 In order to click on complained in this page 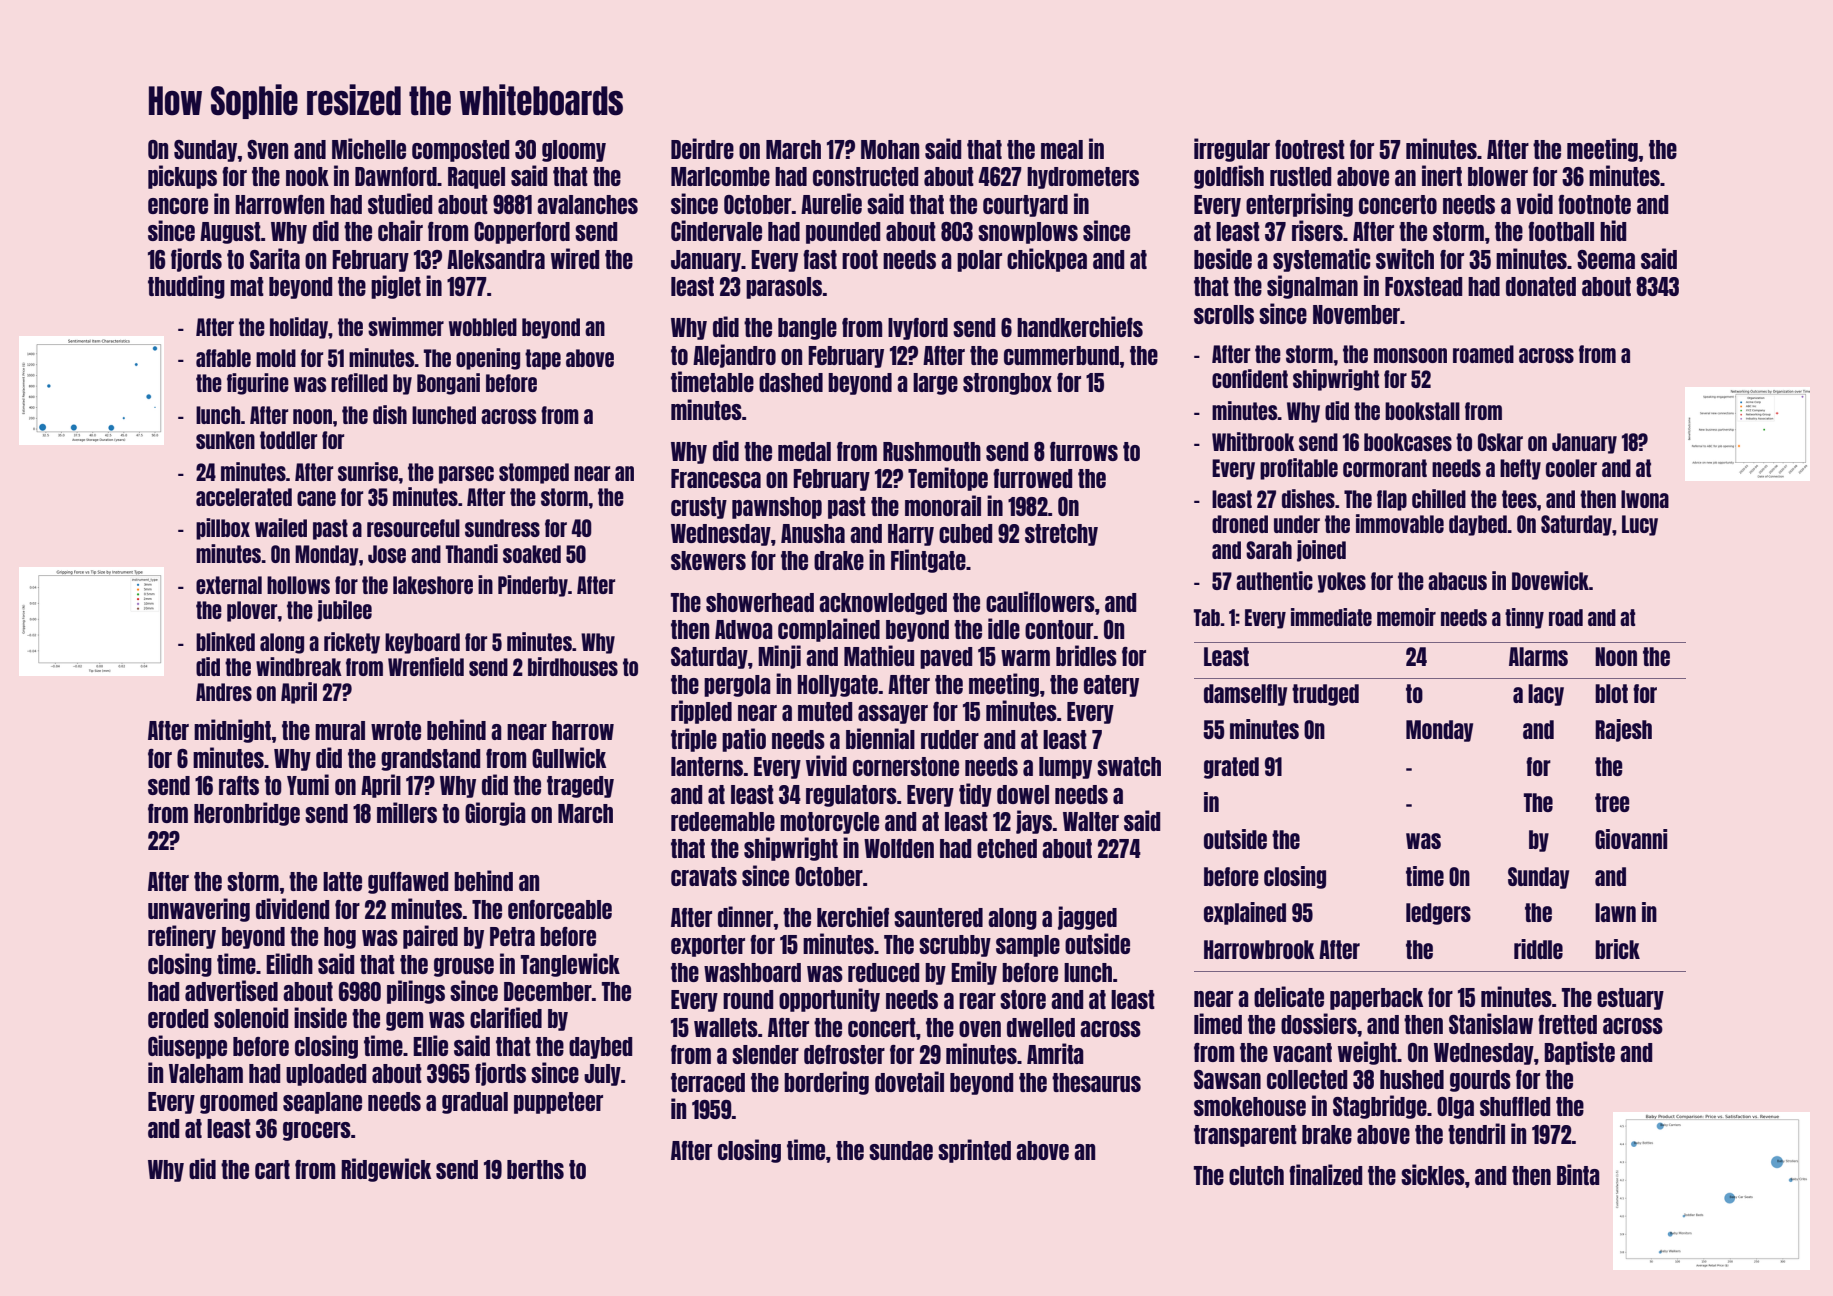, I will do `click(829, 630)`.
